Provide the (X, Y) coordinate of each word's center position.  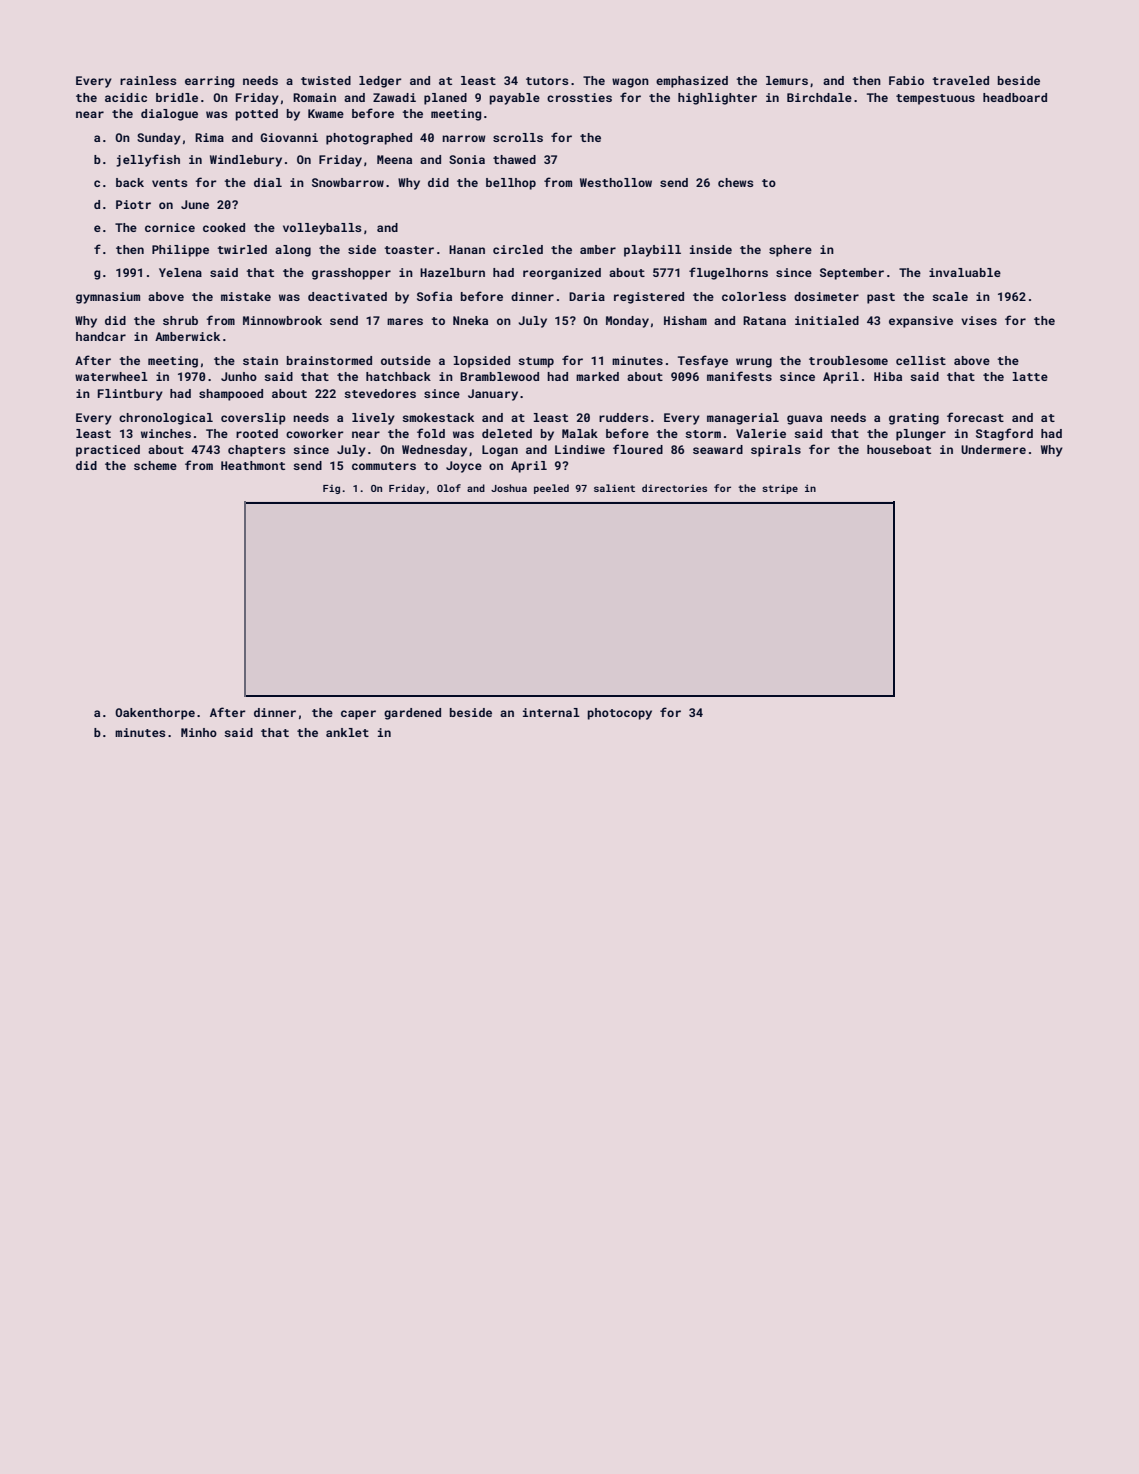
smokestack (438, 417)
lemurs (787, 80)
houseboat (899, 449)
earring (209, 82)
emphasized (692, 82)
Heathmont (253, 465)
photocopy (620, 714)
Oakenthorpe (155, 714)
